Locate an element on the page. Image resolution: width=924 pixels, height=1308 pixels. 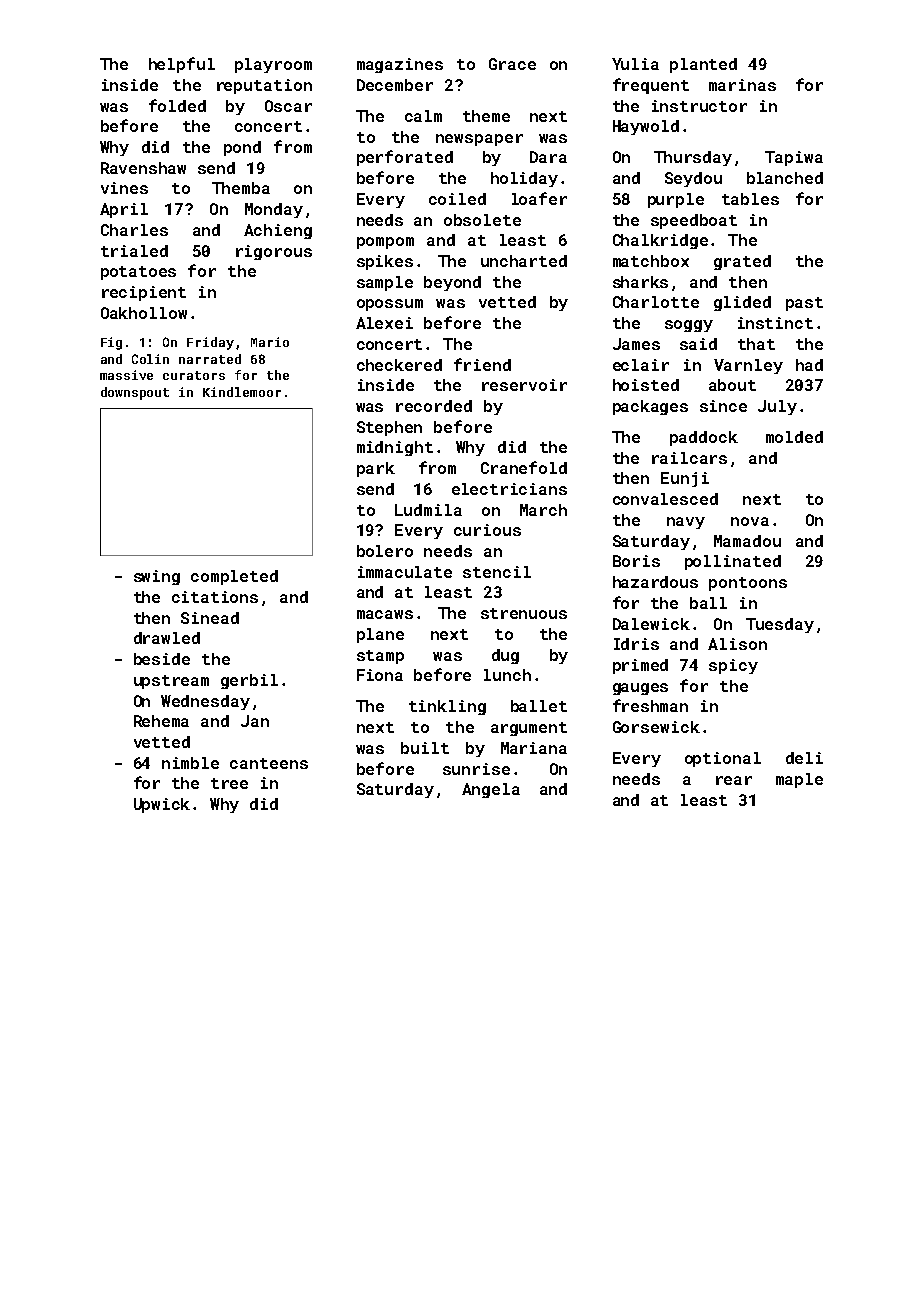
Upwick is located at coordinates (162, 805).
